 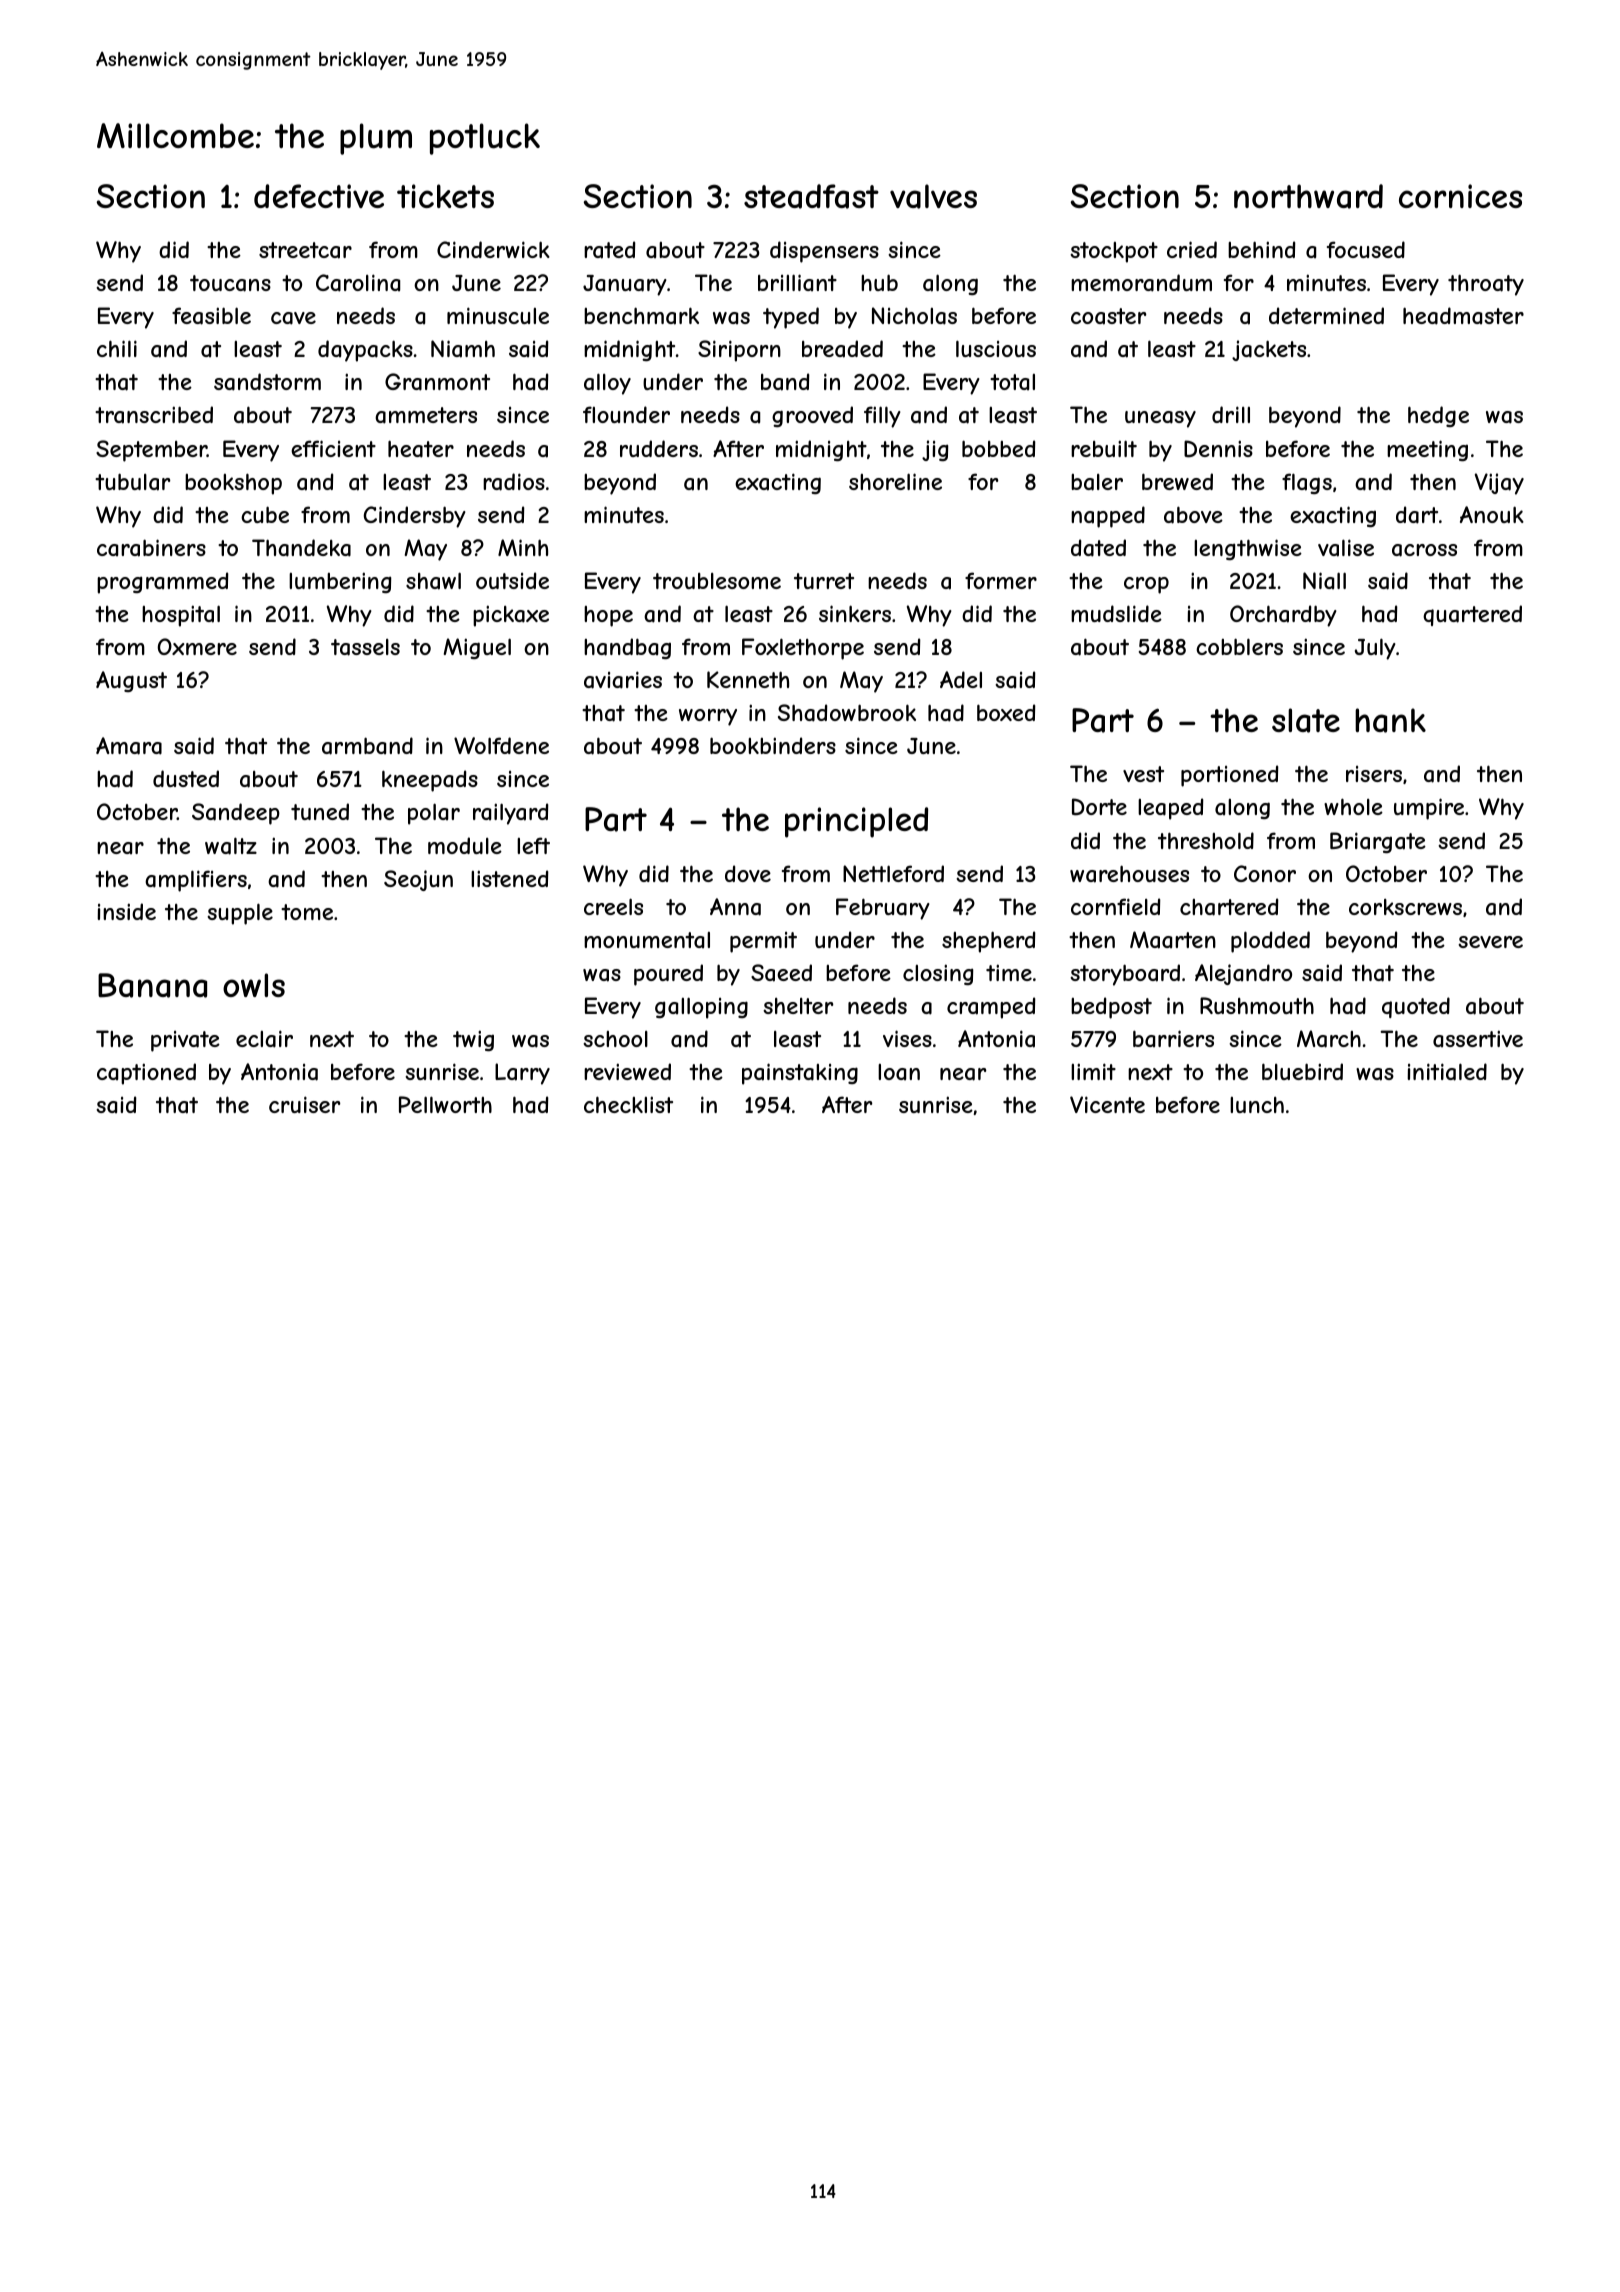 I want to click on Maarten, so click(x=1173, y=940).
